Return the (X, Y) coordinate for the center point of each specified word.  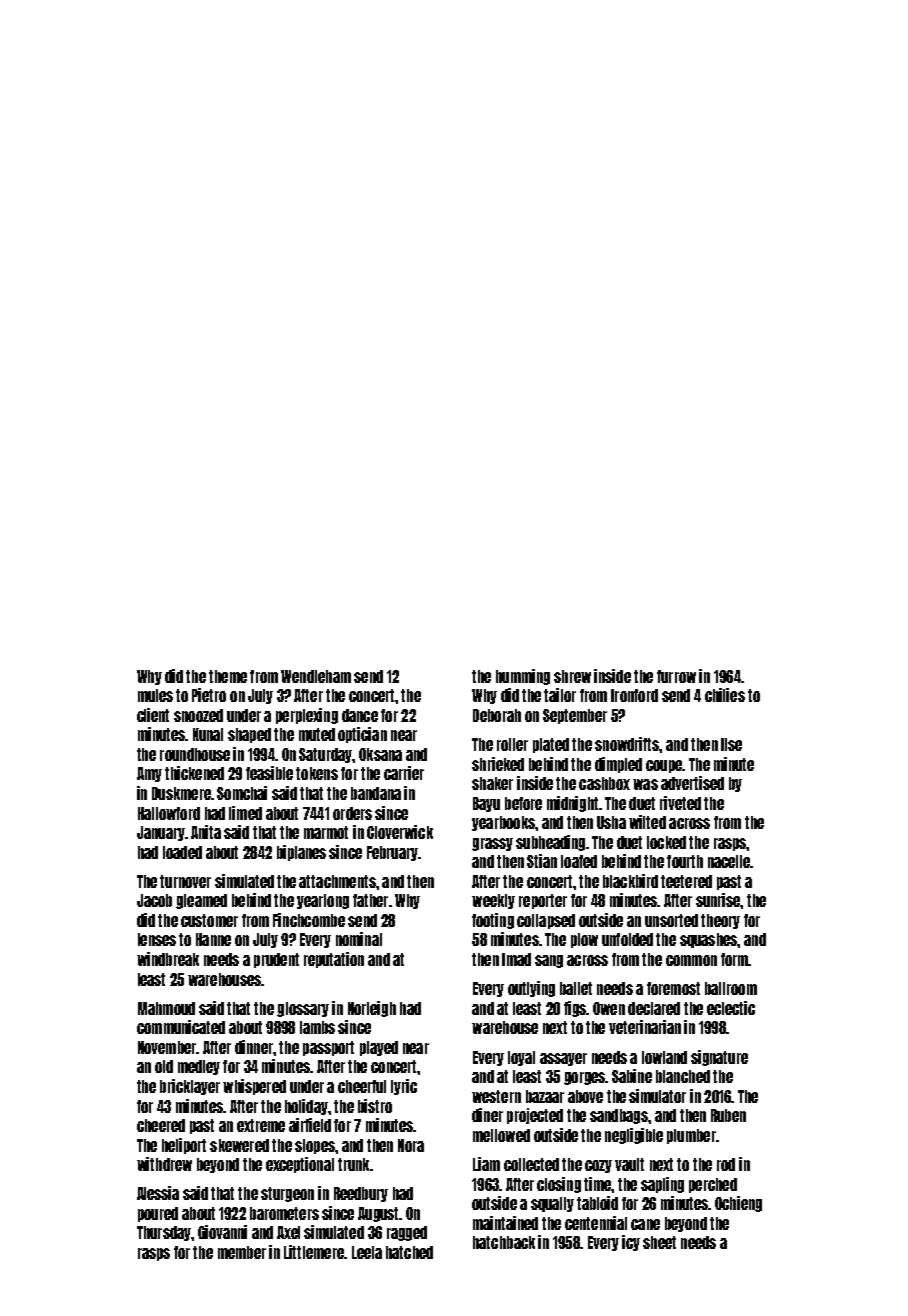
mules (155, 695)
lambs (317, 1027)
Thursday (164, 1233)
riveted (680, 803)
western (496, 1096)
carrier (404, 773)
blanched (683, 1076)
